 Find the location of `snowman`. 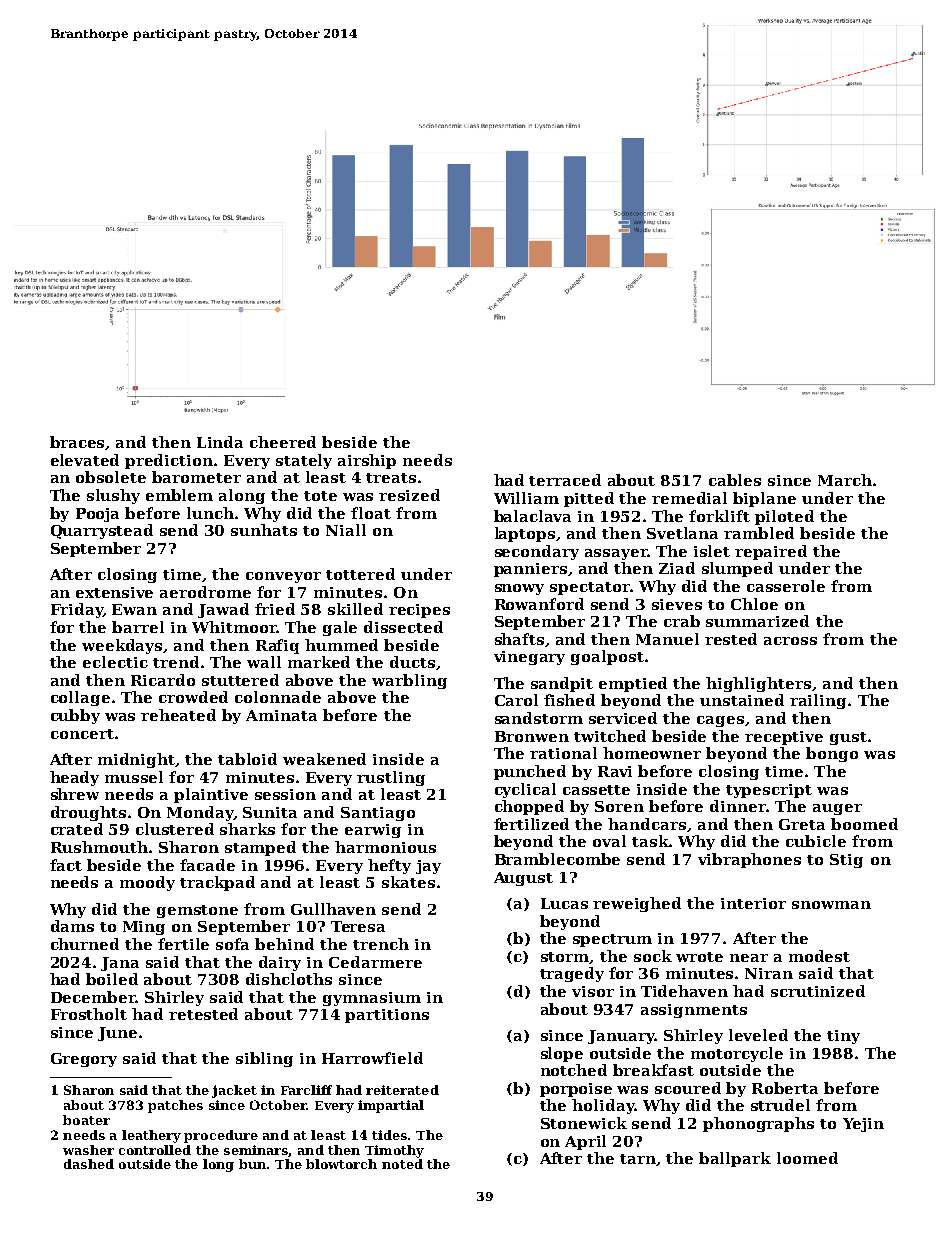

snowman is located at coordinates (831, 905).
